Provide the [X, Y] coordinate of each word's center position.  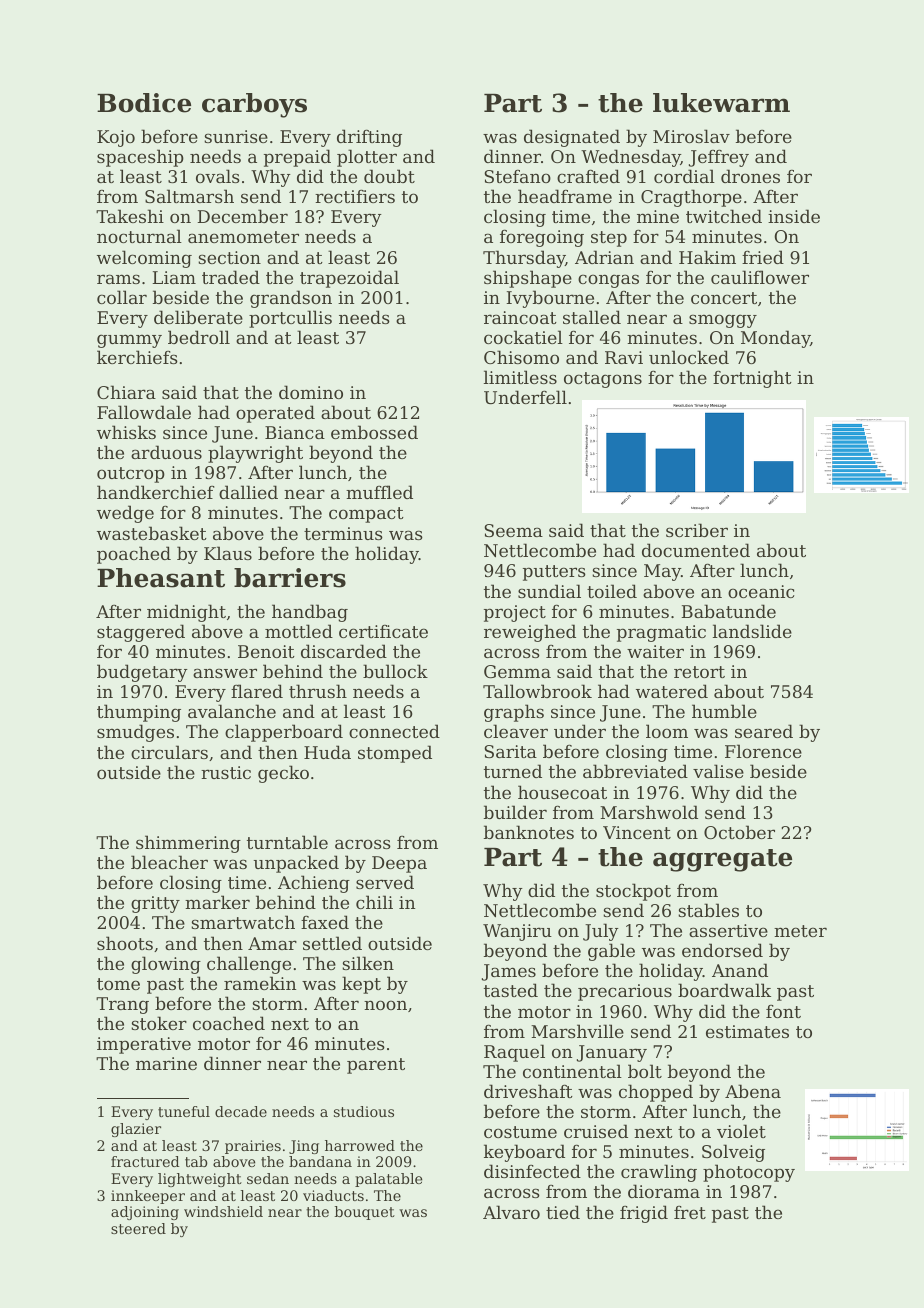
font [783, 1011]
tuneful [184, 1111]
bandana [320, 1161]
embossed [374, 432]
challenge [249, 965]
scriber [697, 530]
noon [385, 1005]
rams [118, 279]
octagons [603, 380]
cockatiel [523, 337]
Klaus [228, 553]
